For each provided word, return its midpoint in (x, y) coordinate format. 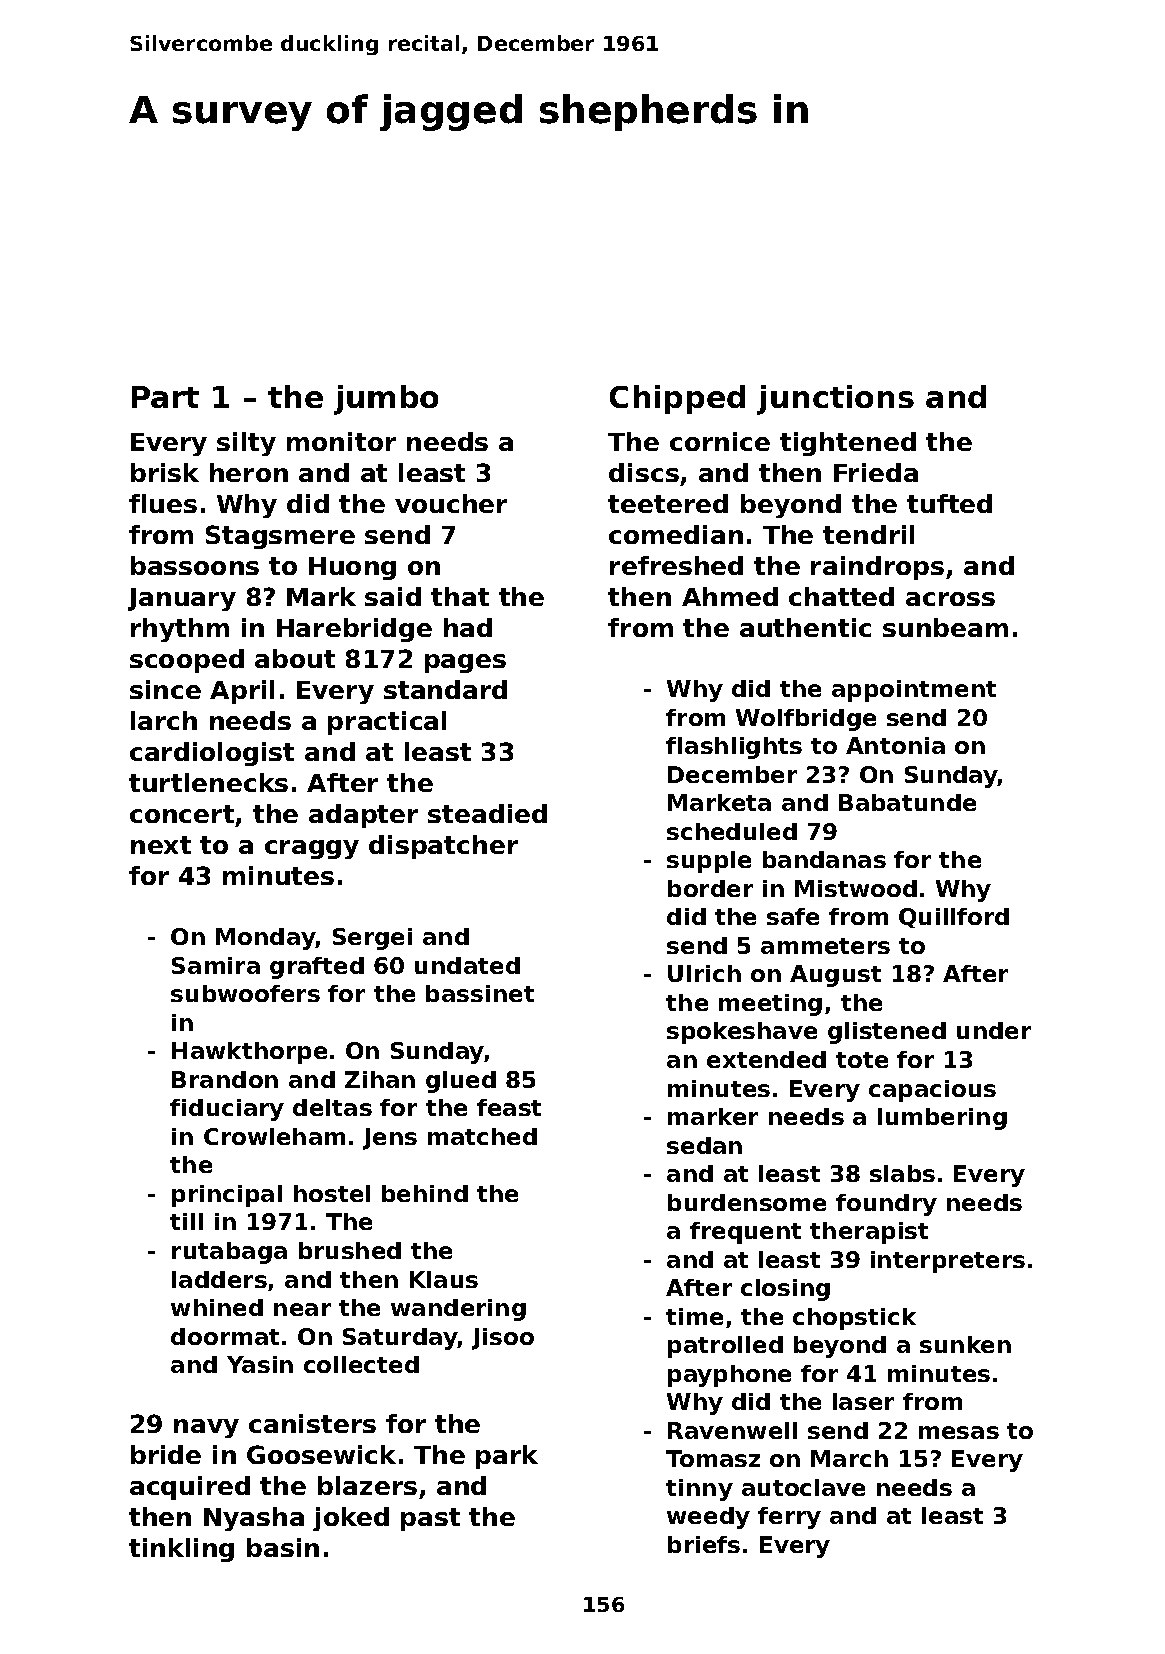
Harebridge (354, 630)
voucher (451, 503)
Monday (266, 939)
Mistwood (856, 888)
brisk (165, 472)
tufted (949, 503)
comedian (676, 534)
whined (217, 1307)
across (950, 599)
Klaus (444, 1279)
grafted (317, 968)
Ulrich (704, 973)
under (994, 1030)
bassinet (480, 993)
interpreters (948, 1262)
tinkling (181, 1550)
